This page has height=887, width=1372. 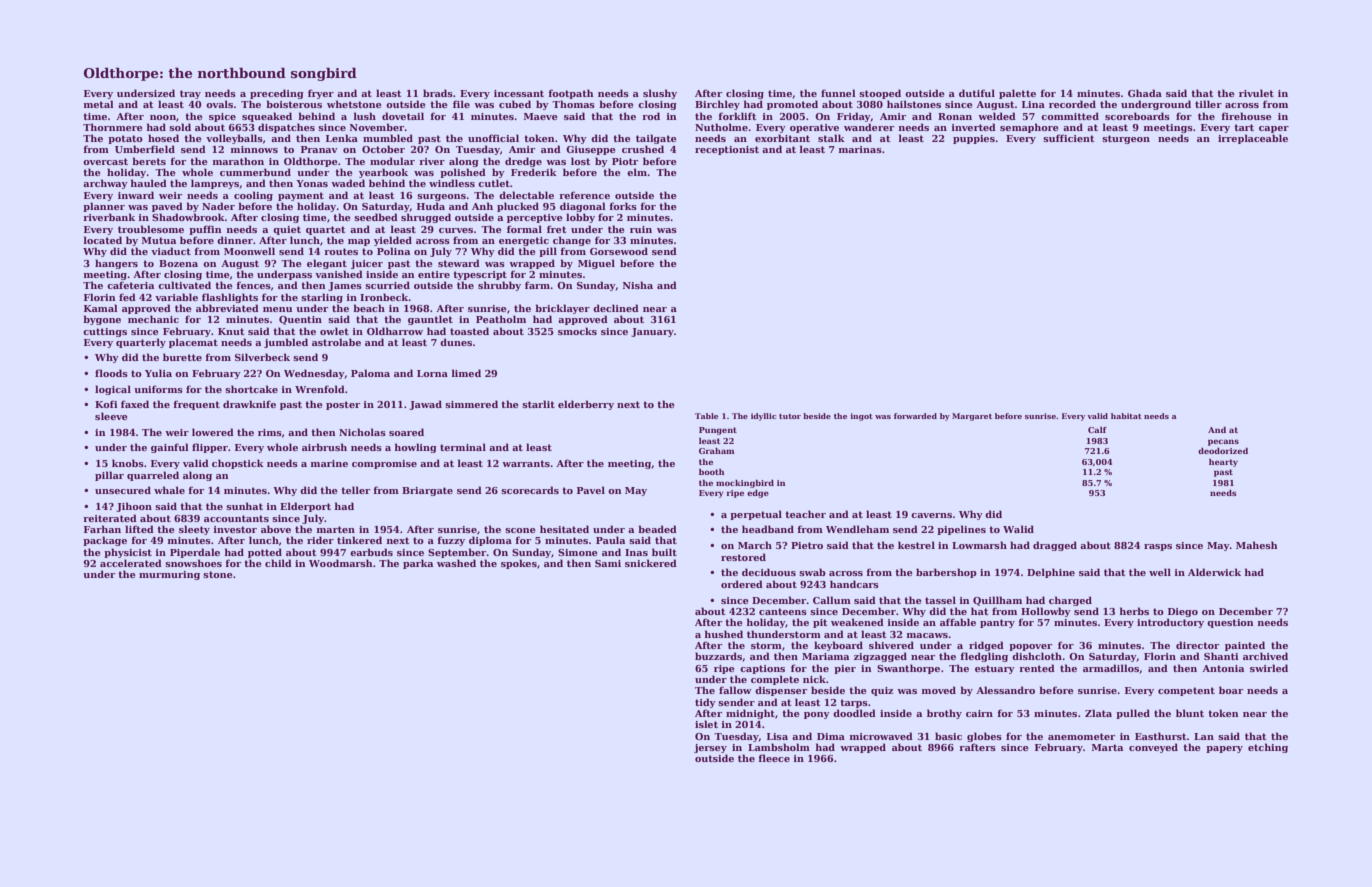 What do you see at coordinates (342, 138) in the page?
I see `Lenka` at bounding box center [342, 138].
